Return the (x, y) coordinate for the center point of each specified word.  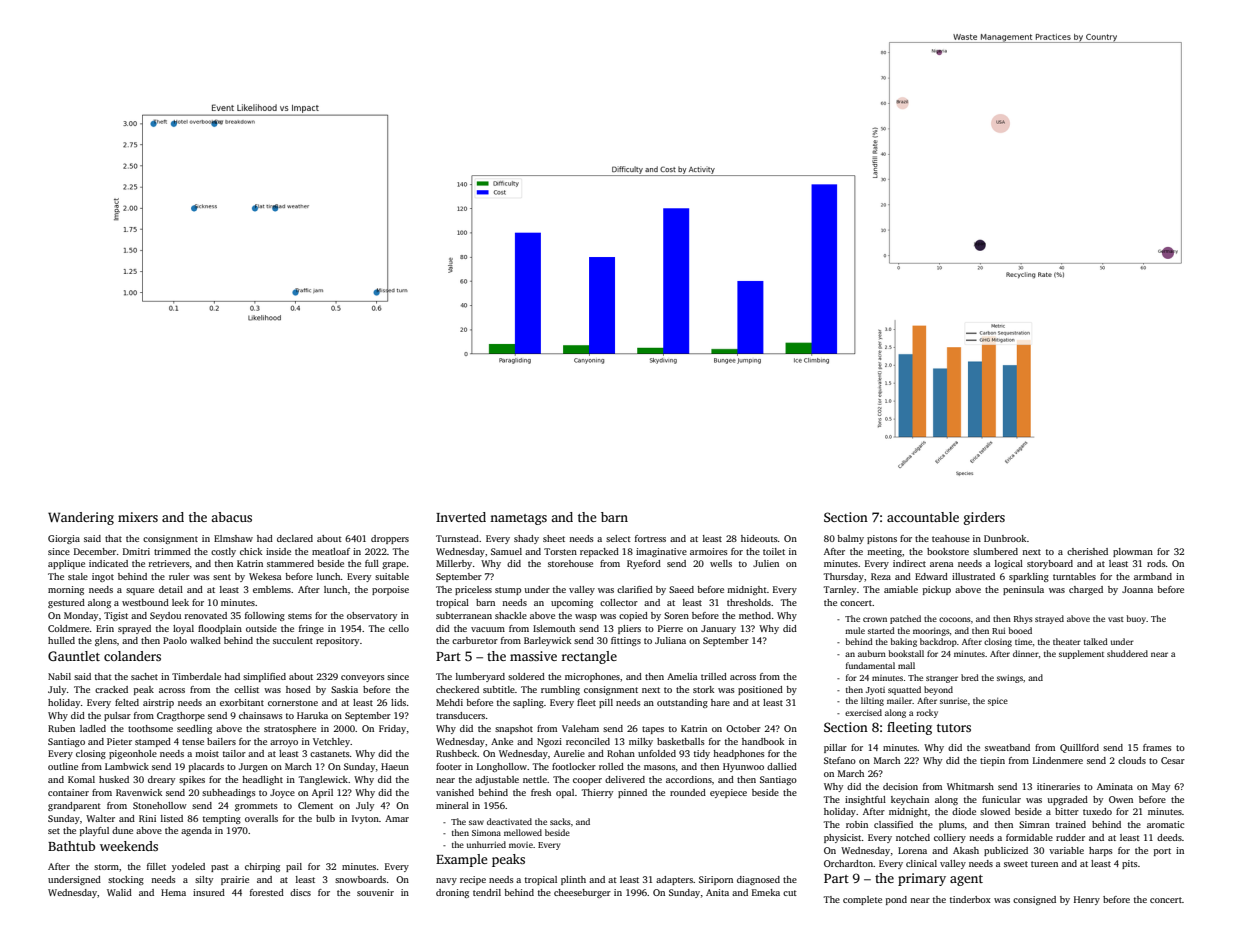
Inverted (461, 517)
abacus (231, 517)
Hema (173, 892)
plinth (573, 880)
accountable (923, 517)
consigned (1034, 900)
